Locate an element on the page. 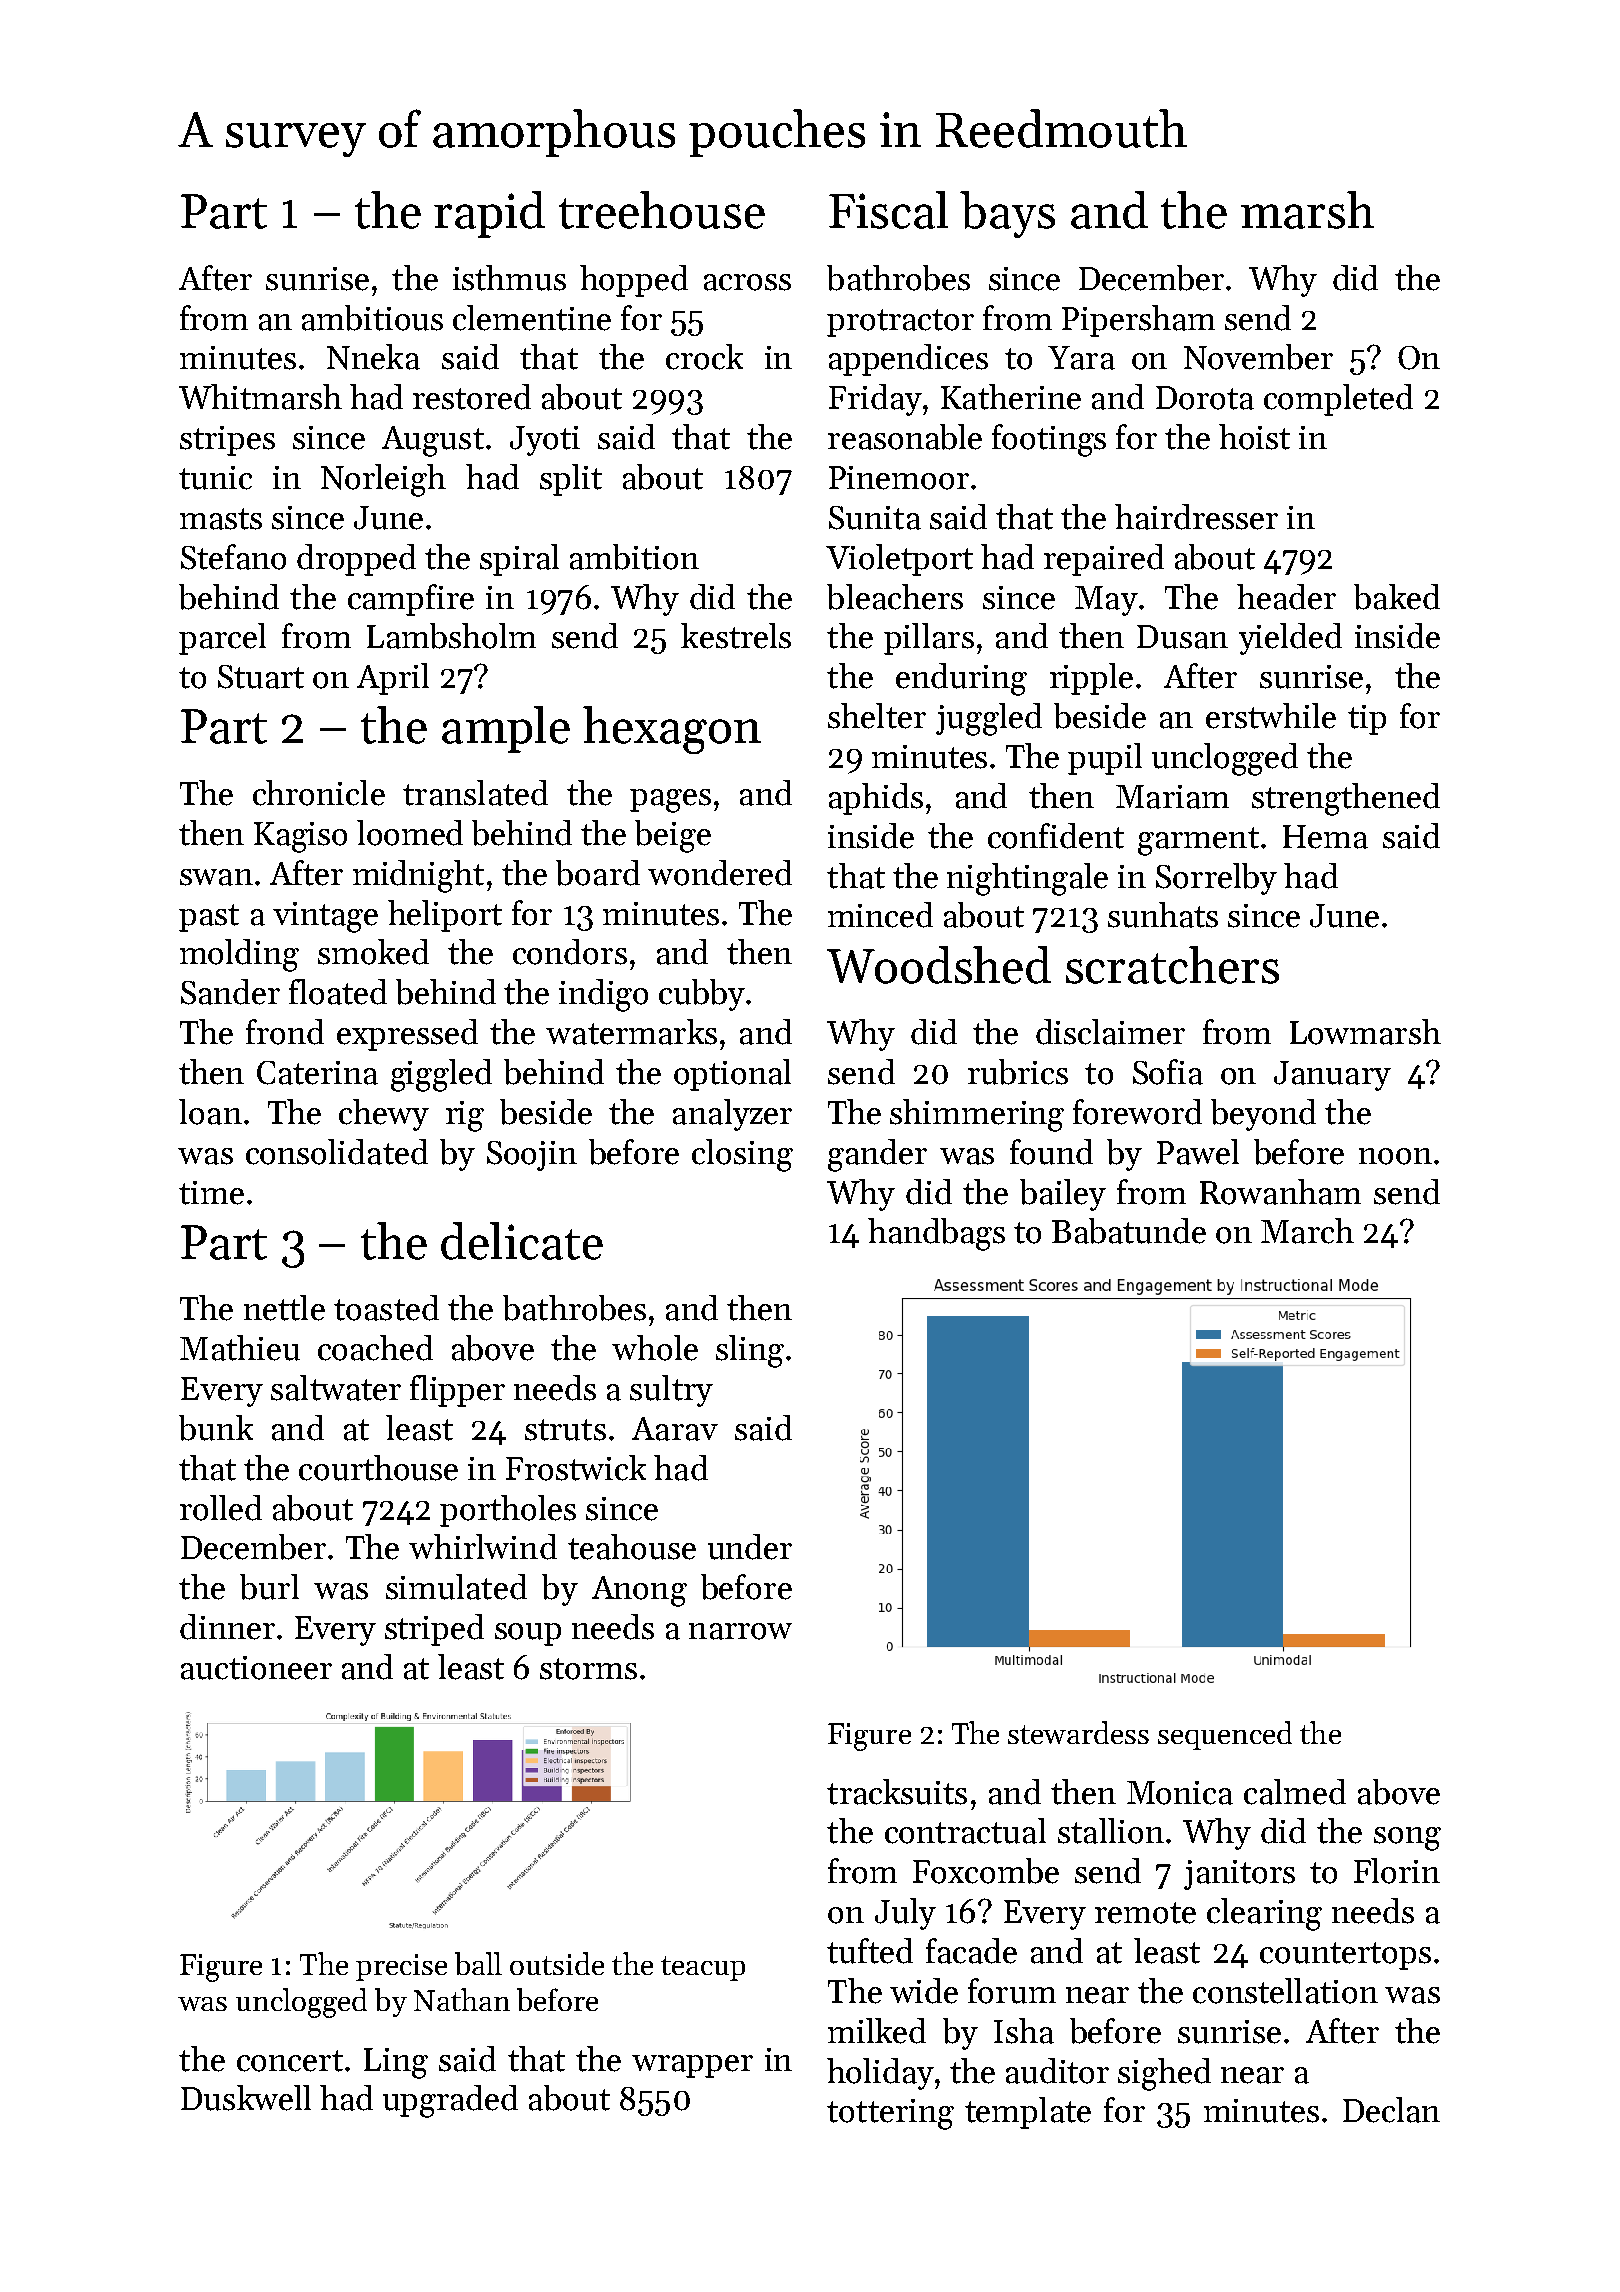  nightingale is located at coordinates (1027, 879).
